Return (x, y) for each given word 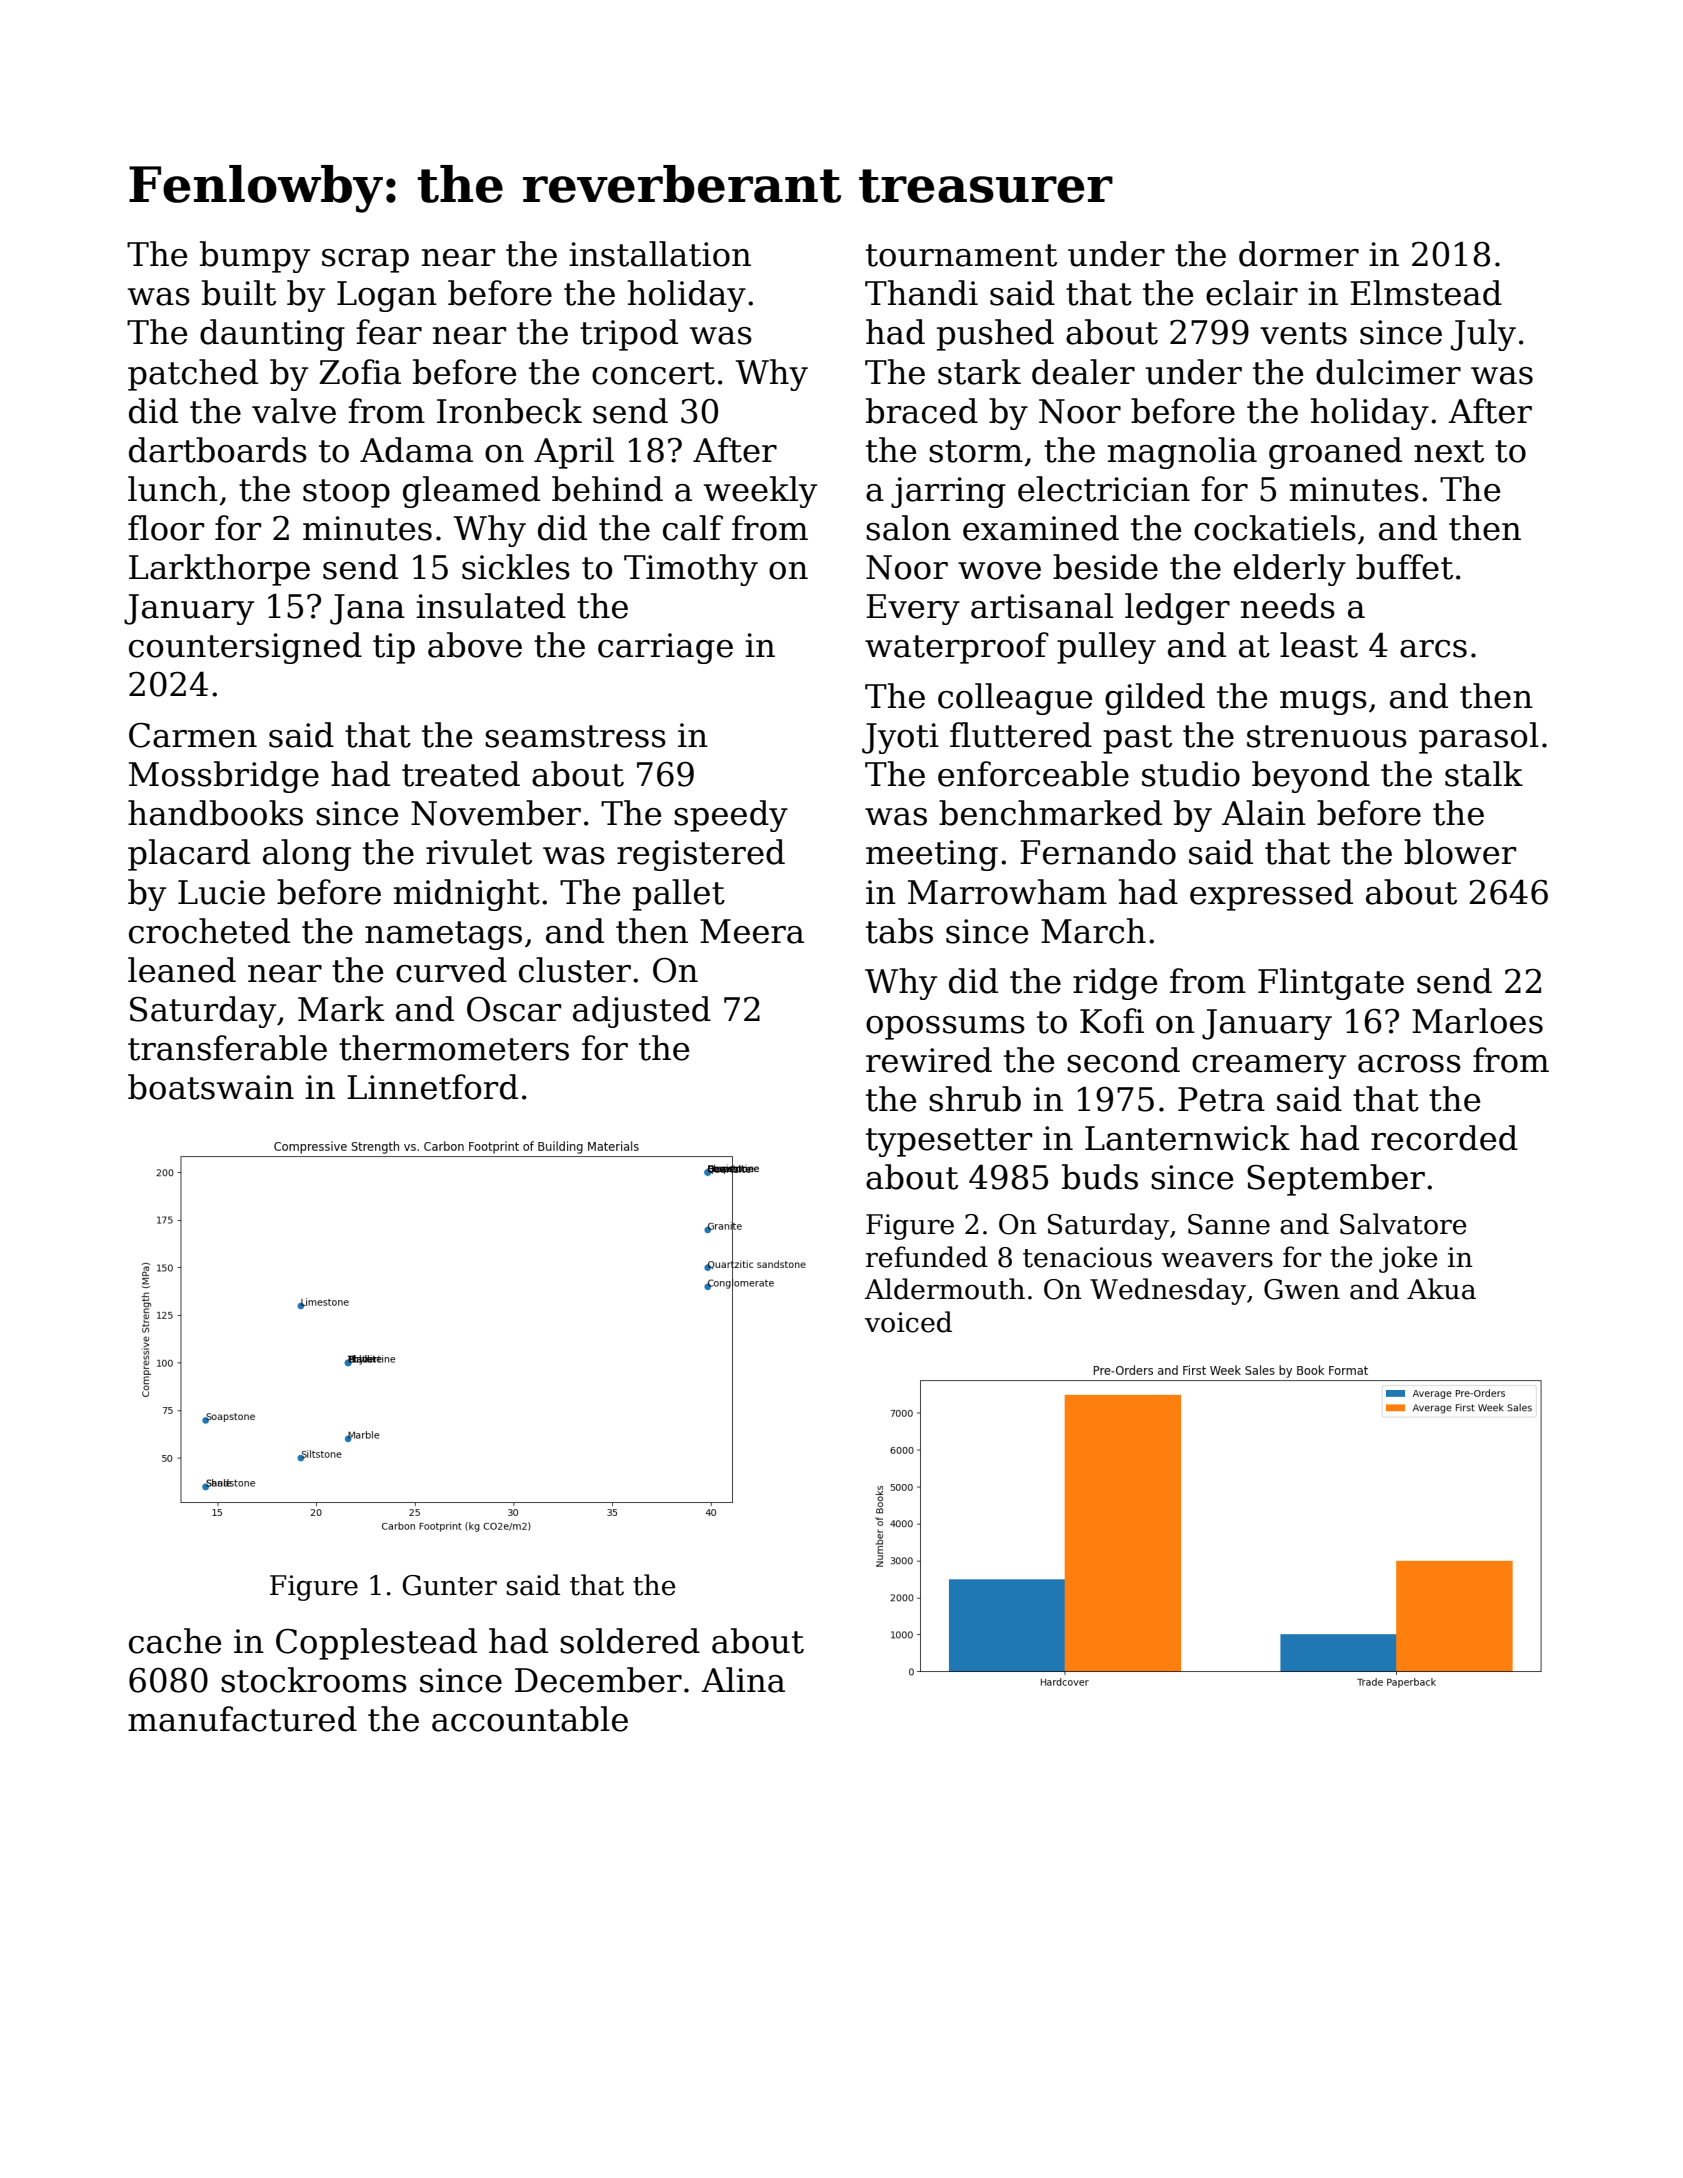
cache (175, 1641)
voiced (908, 1322)
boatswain (211, 1087)
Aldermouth (944, 1289)
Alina (743, 1680)
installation (660, 254)
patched (193, 375)
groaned (1335, 453)
